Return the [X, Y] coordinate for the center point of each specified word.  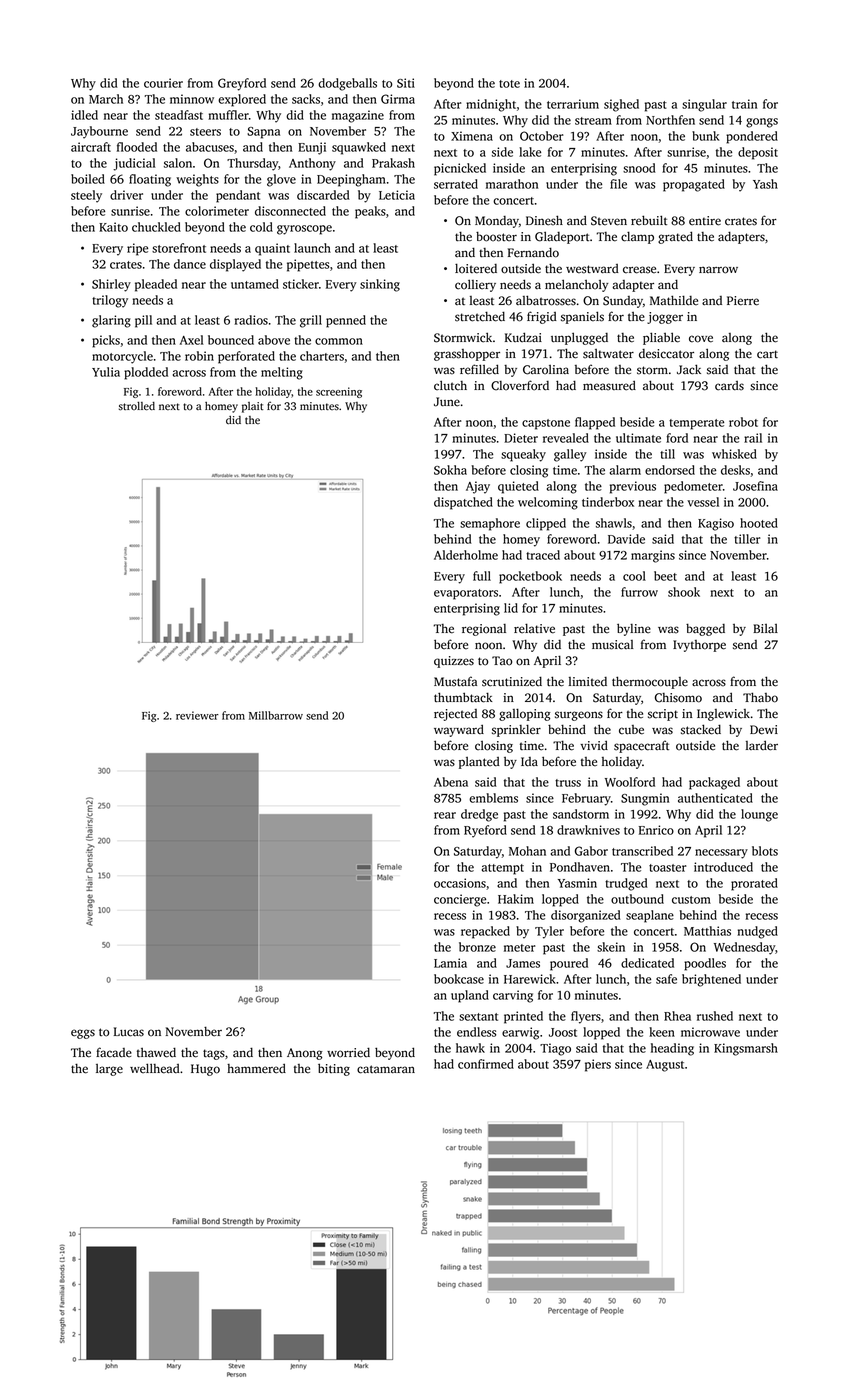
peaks [370, 212]
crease [639, 270]
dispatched [463, 503]
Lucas [129, 1032]
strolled [137, 406]
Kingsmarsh [746, 1049]
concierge [460, 900]
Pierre [743, 301]
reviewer [197, 715]
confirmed [486, 1064]
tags [214, 1054]
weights [197, 180]
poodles [705, 964]
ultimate [638, 438]
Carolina [546, 370]
